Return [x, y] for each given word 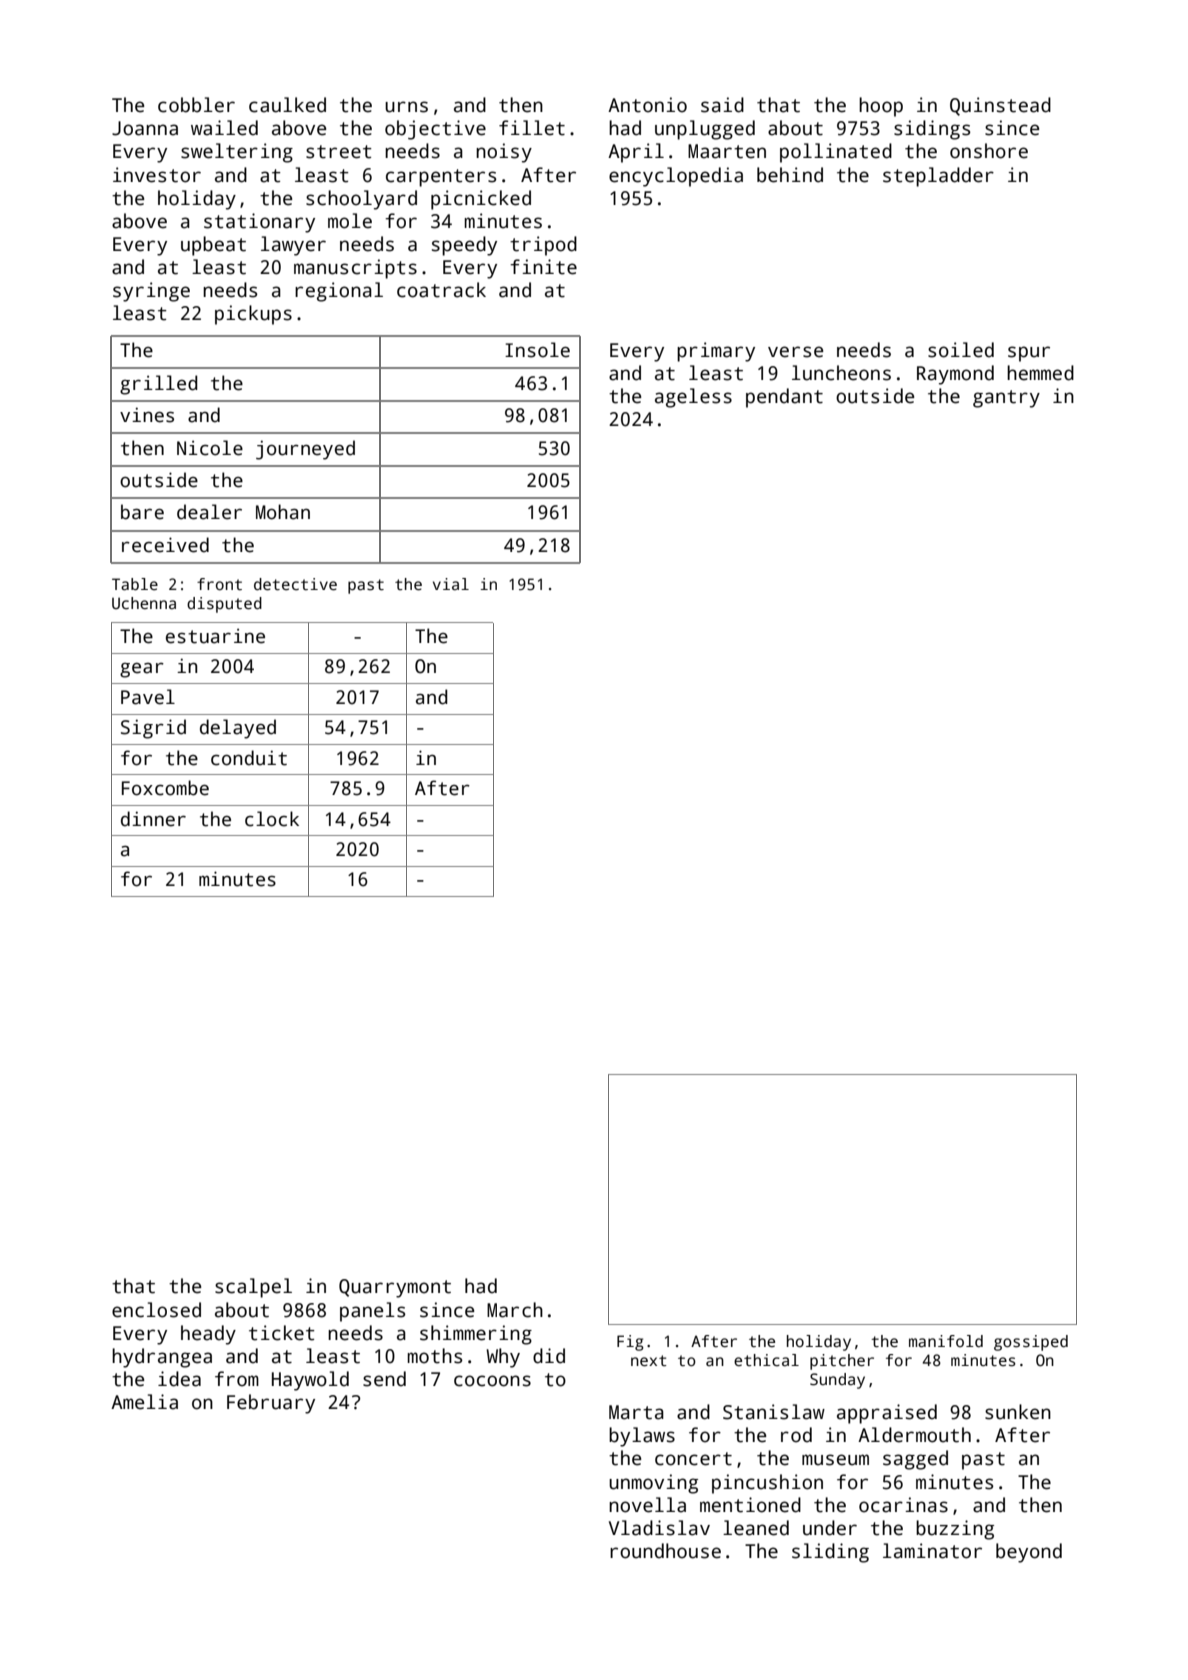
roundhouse [665, 1551]
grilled [158, 385]
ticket [282, 1333]
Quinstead [1000, 106]
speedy [464, 246]
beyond [1029, 1553]
